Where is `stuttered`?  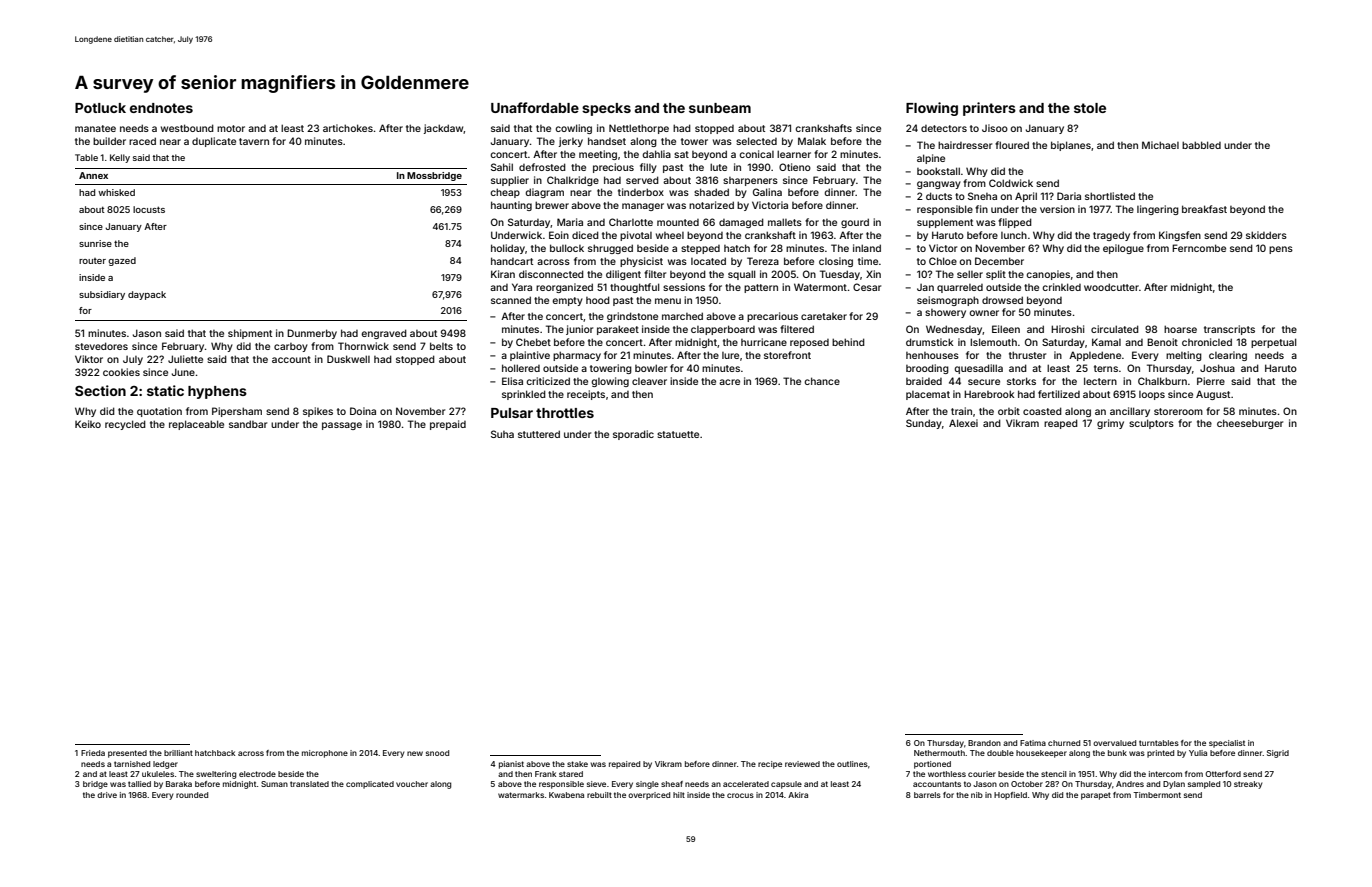
stuttered is located at coordinates (539, 434).
